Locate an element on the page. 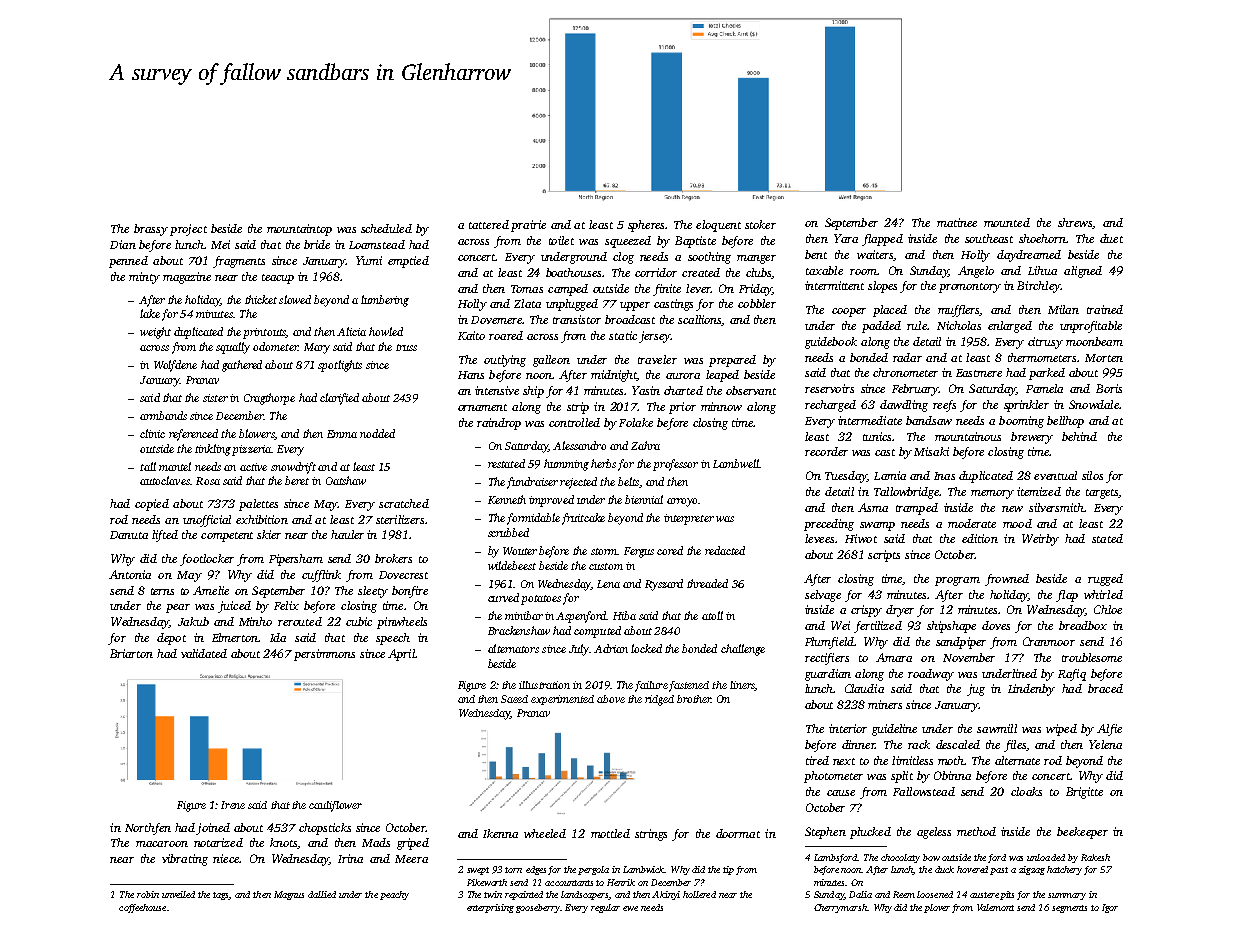 This image has width=1233, height=952. locked is located at coordinates (646, 648).
